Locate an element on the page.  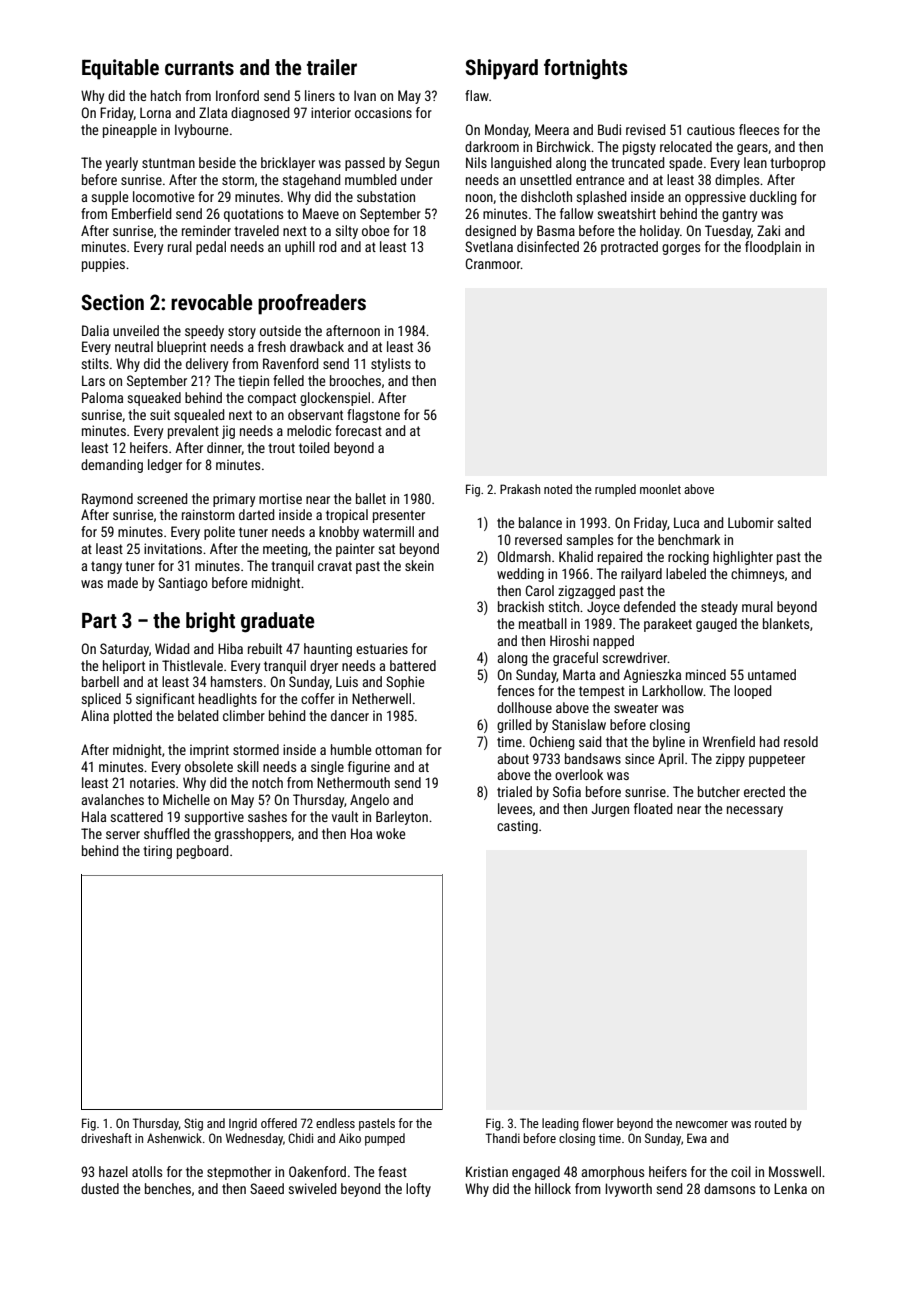
skein is located at coordinates (419, 565).
